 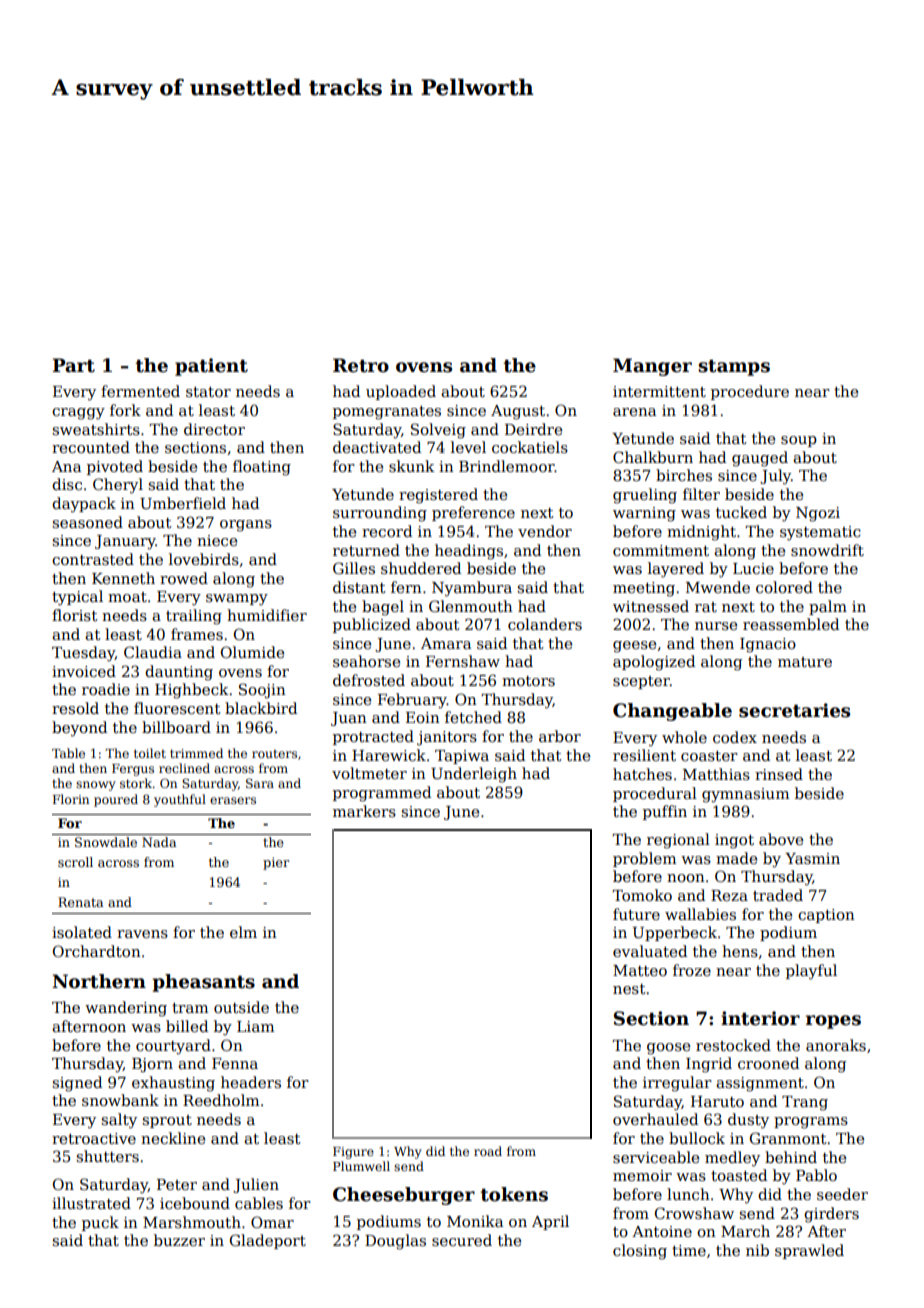 What do you see at coordinates (268, 1241) in the image?
I see `Gladeport` at bounding box center [268, 1241].
